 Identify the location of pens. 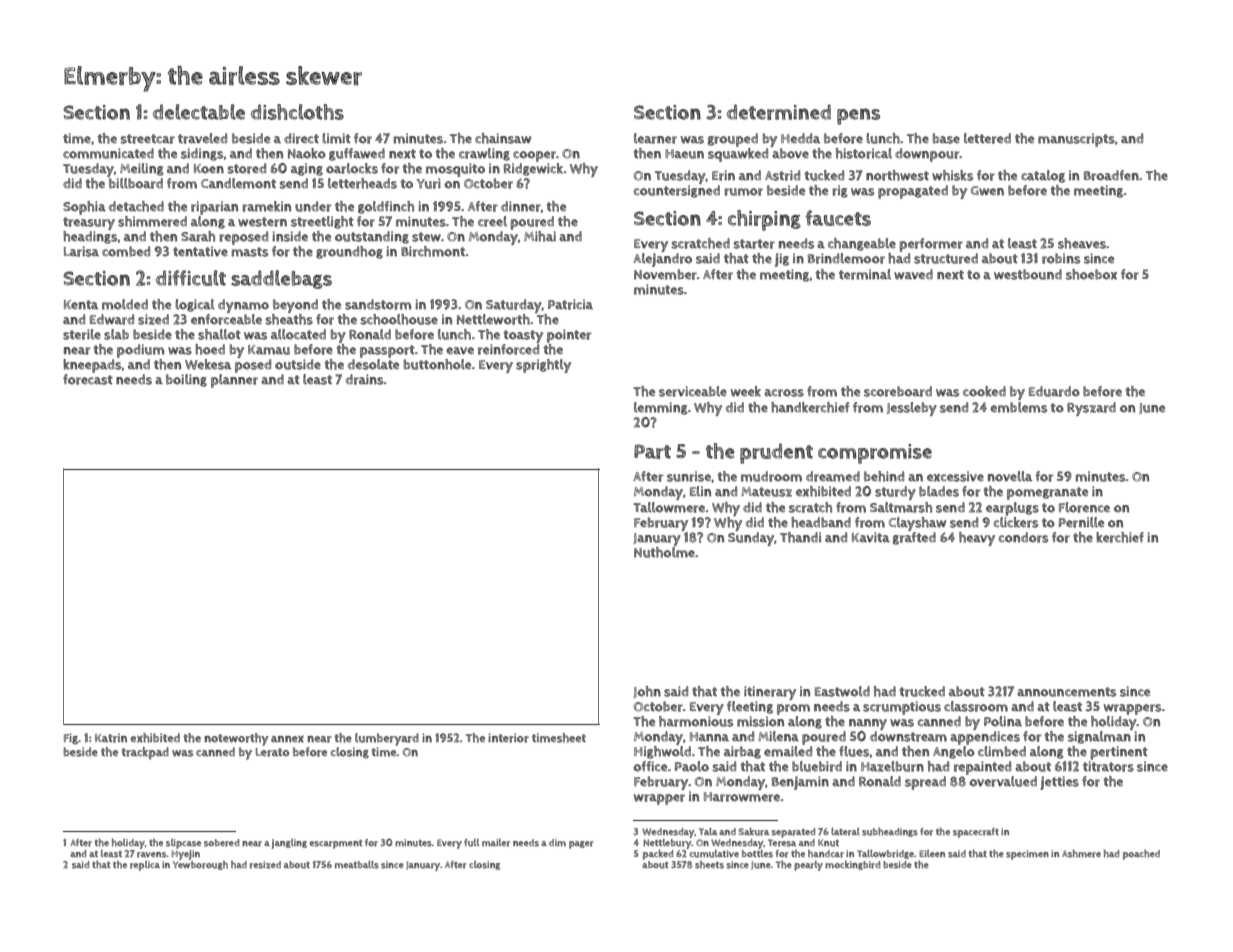
(858, 116).
